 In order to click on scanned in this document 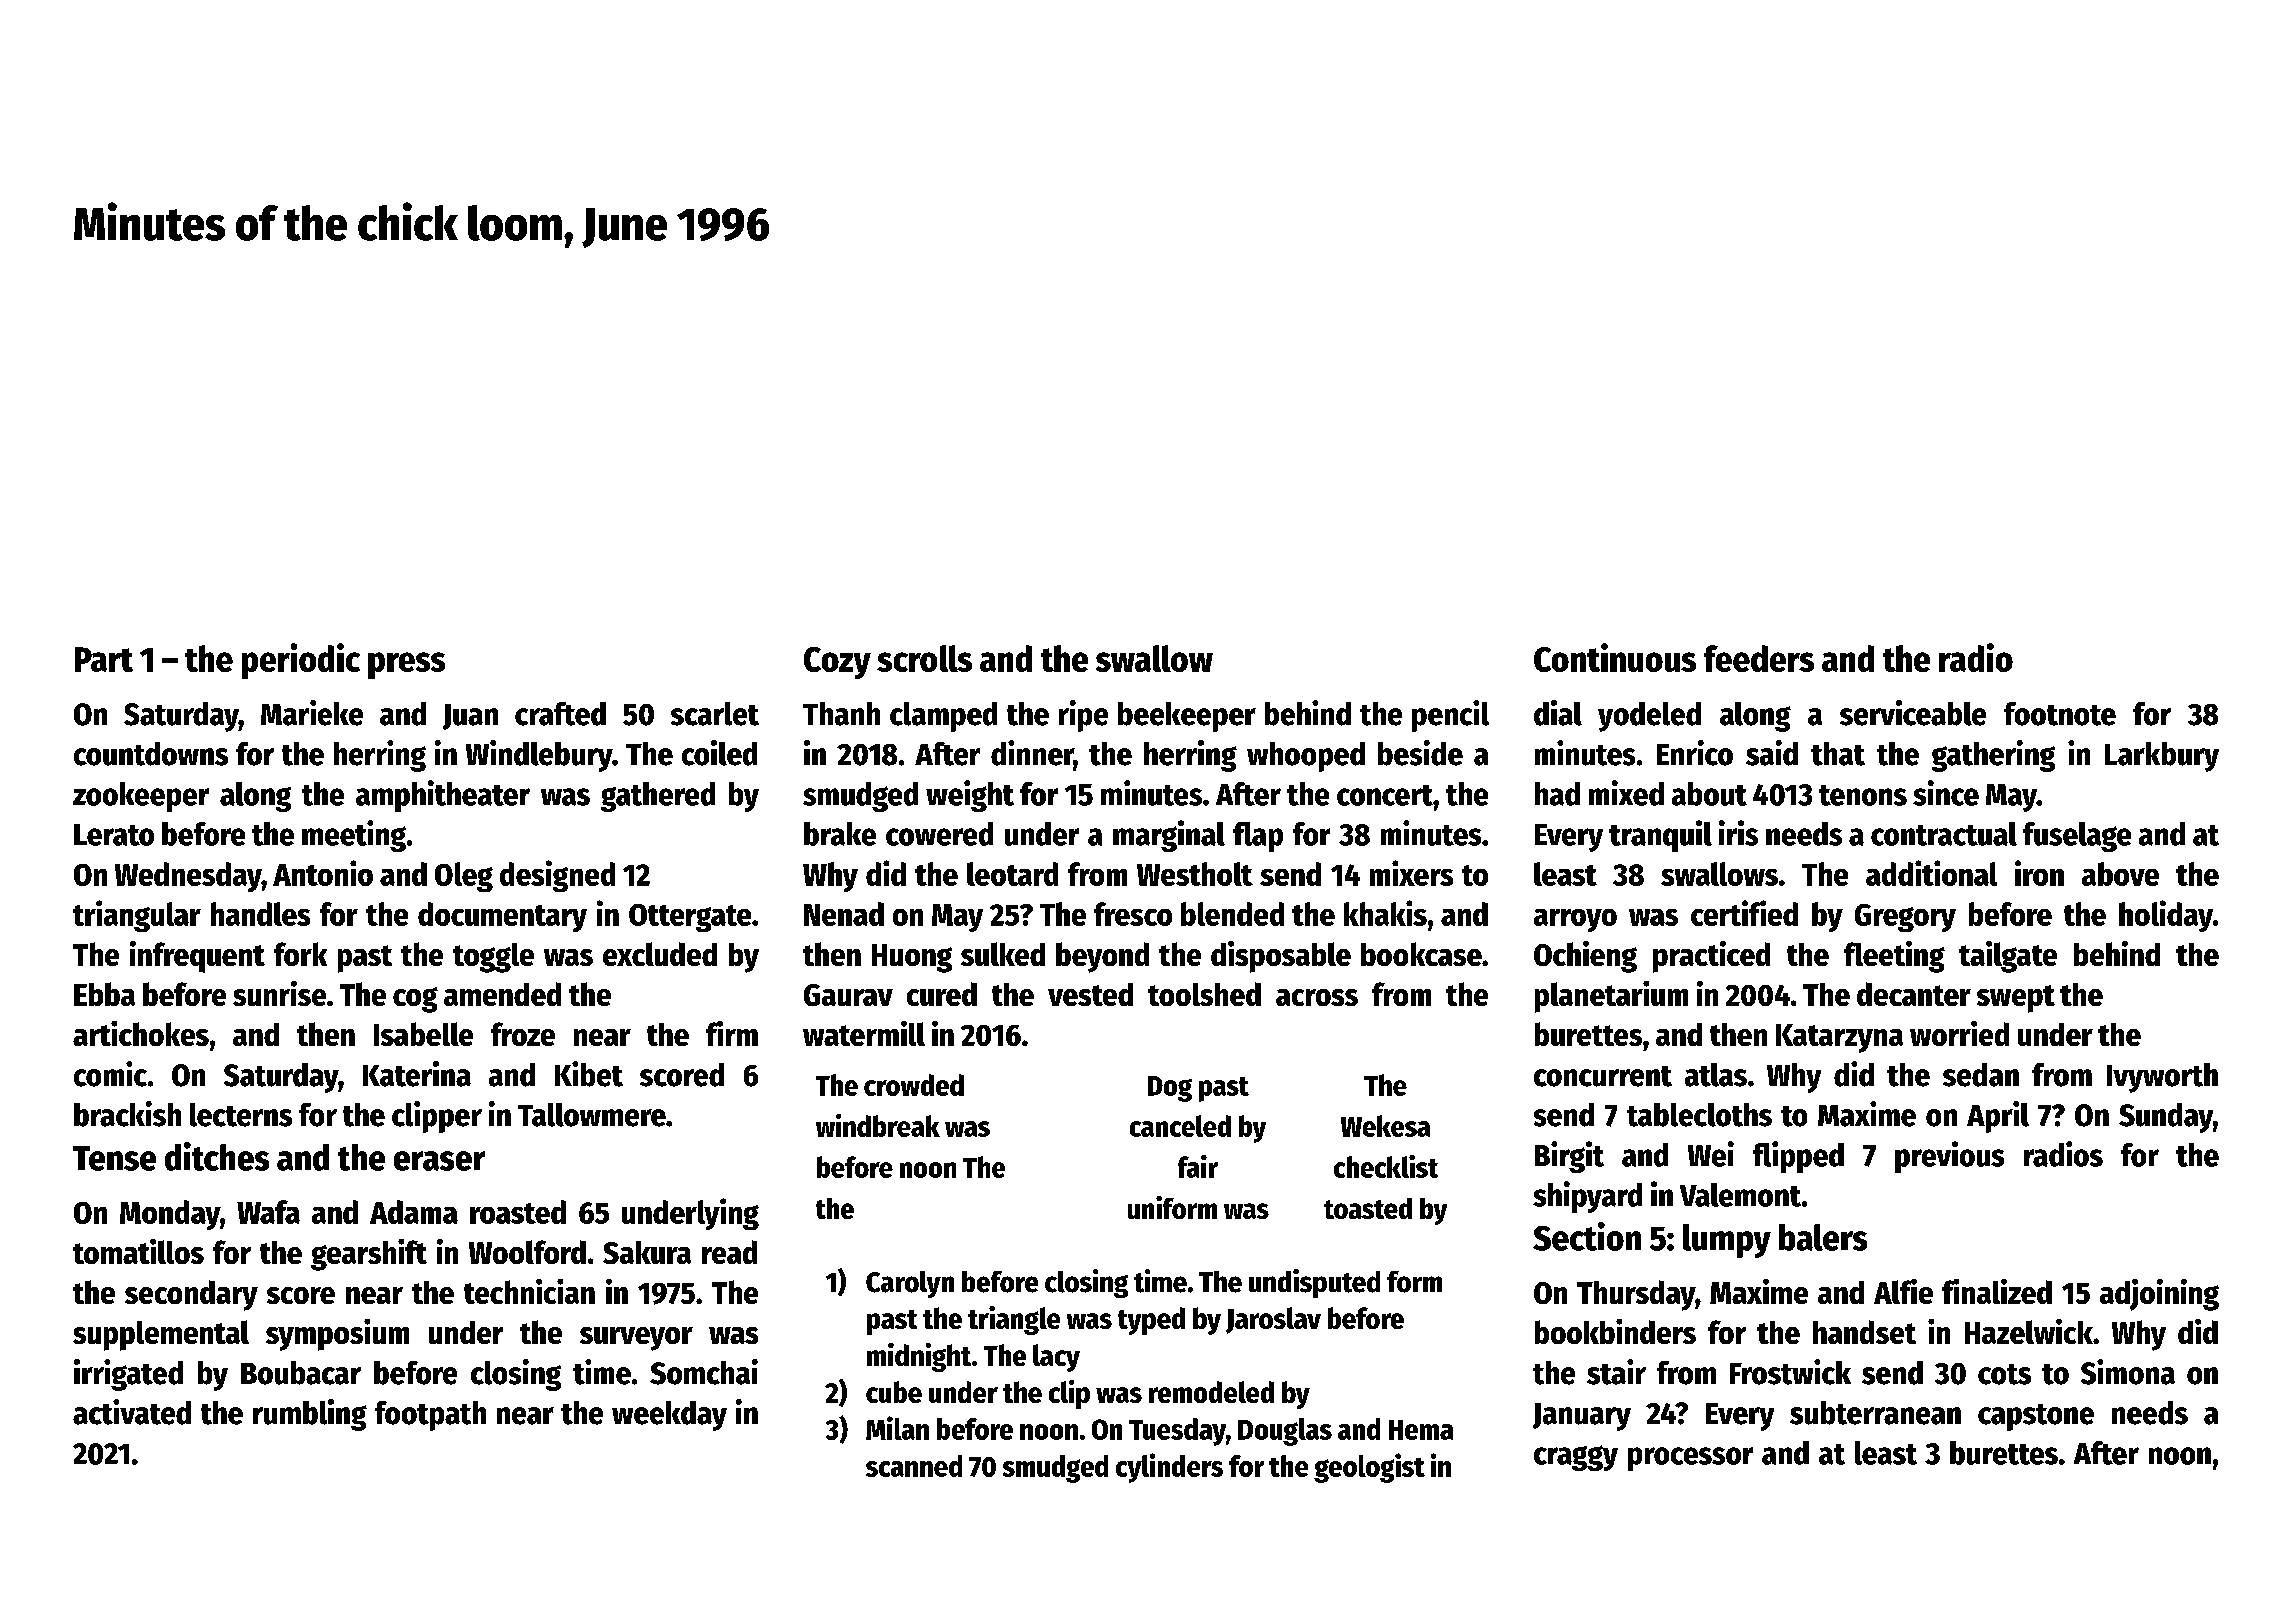, I will do `click(914, 1466)`.
